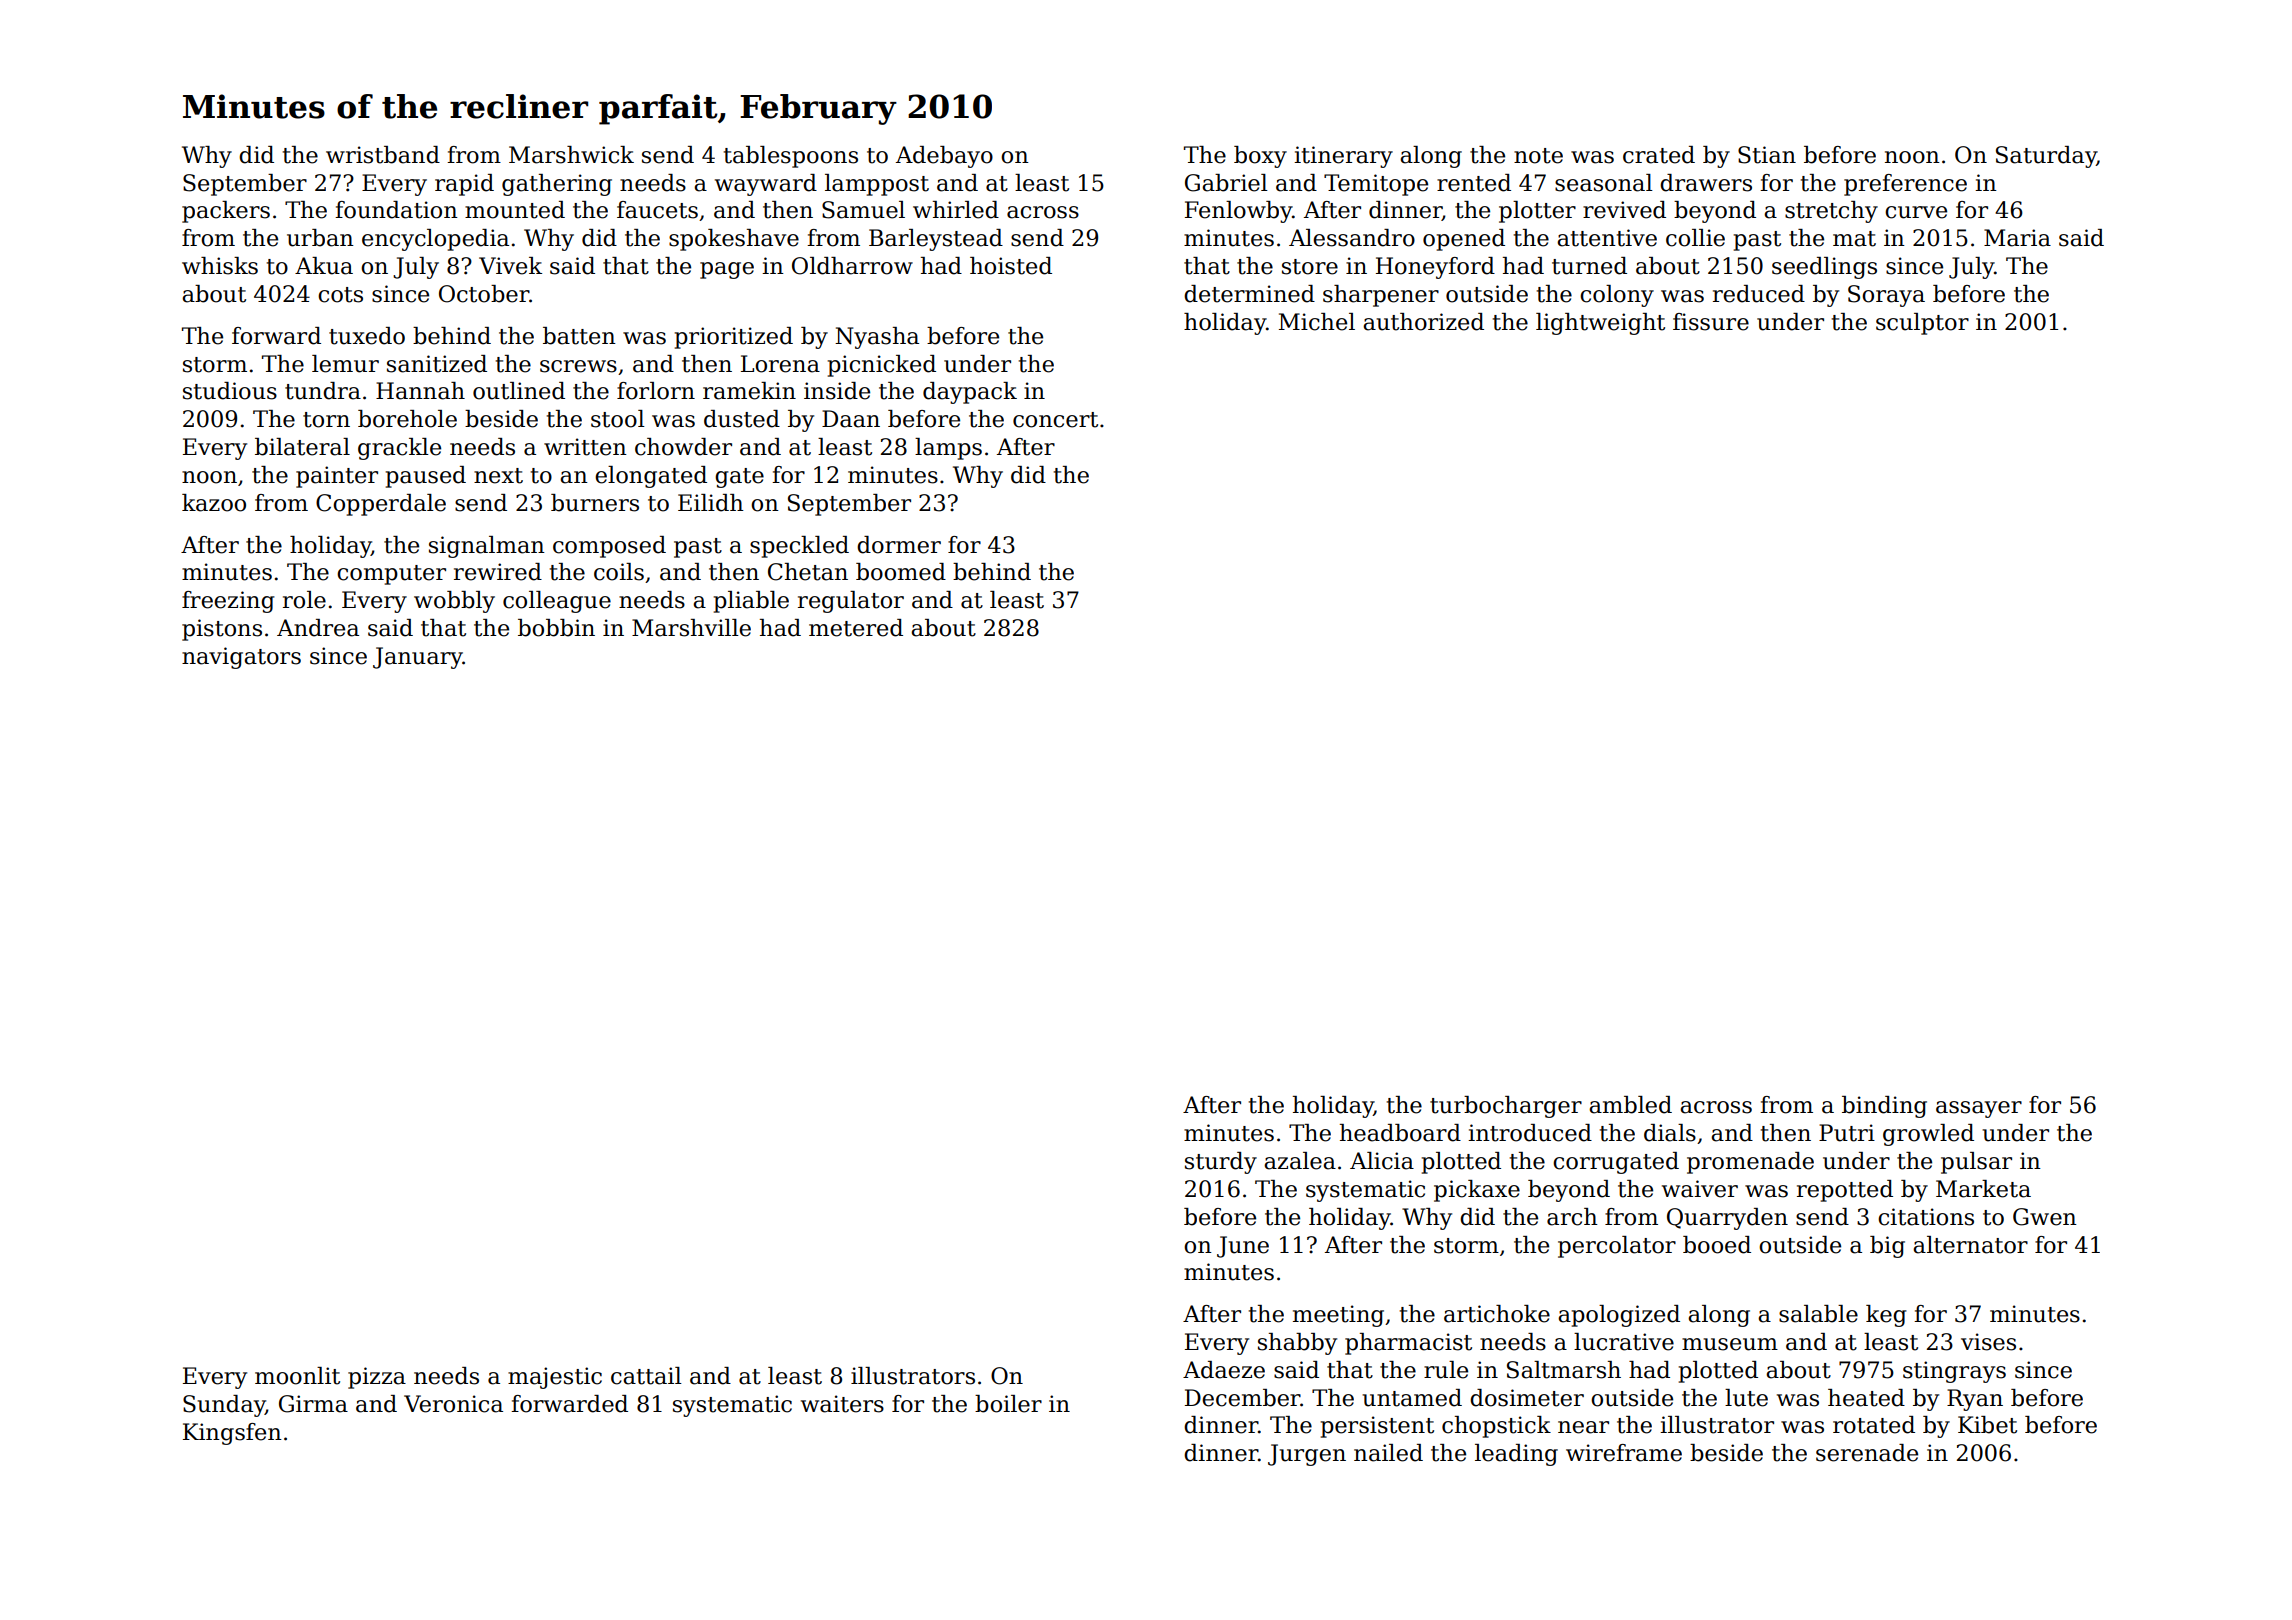 The image size is (2292, 1620). Describe the element at coordinates (1988, 1342) in the screenshot. I see `vises` at that location.
